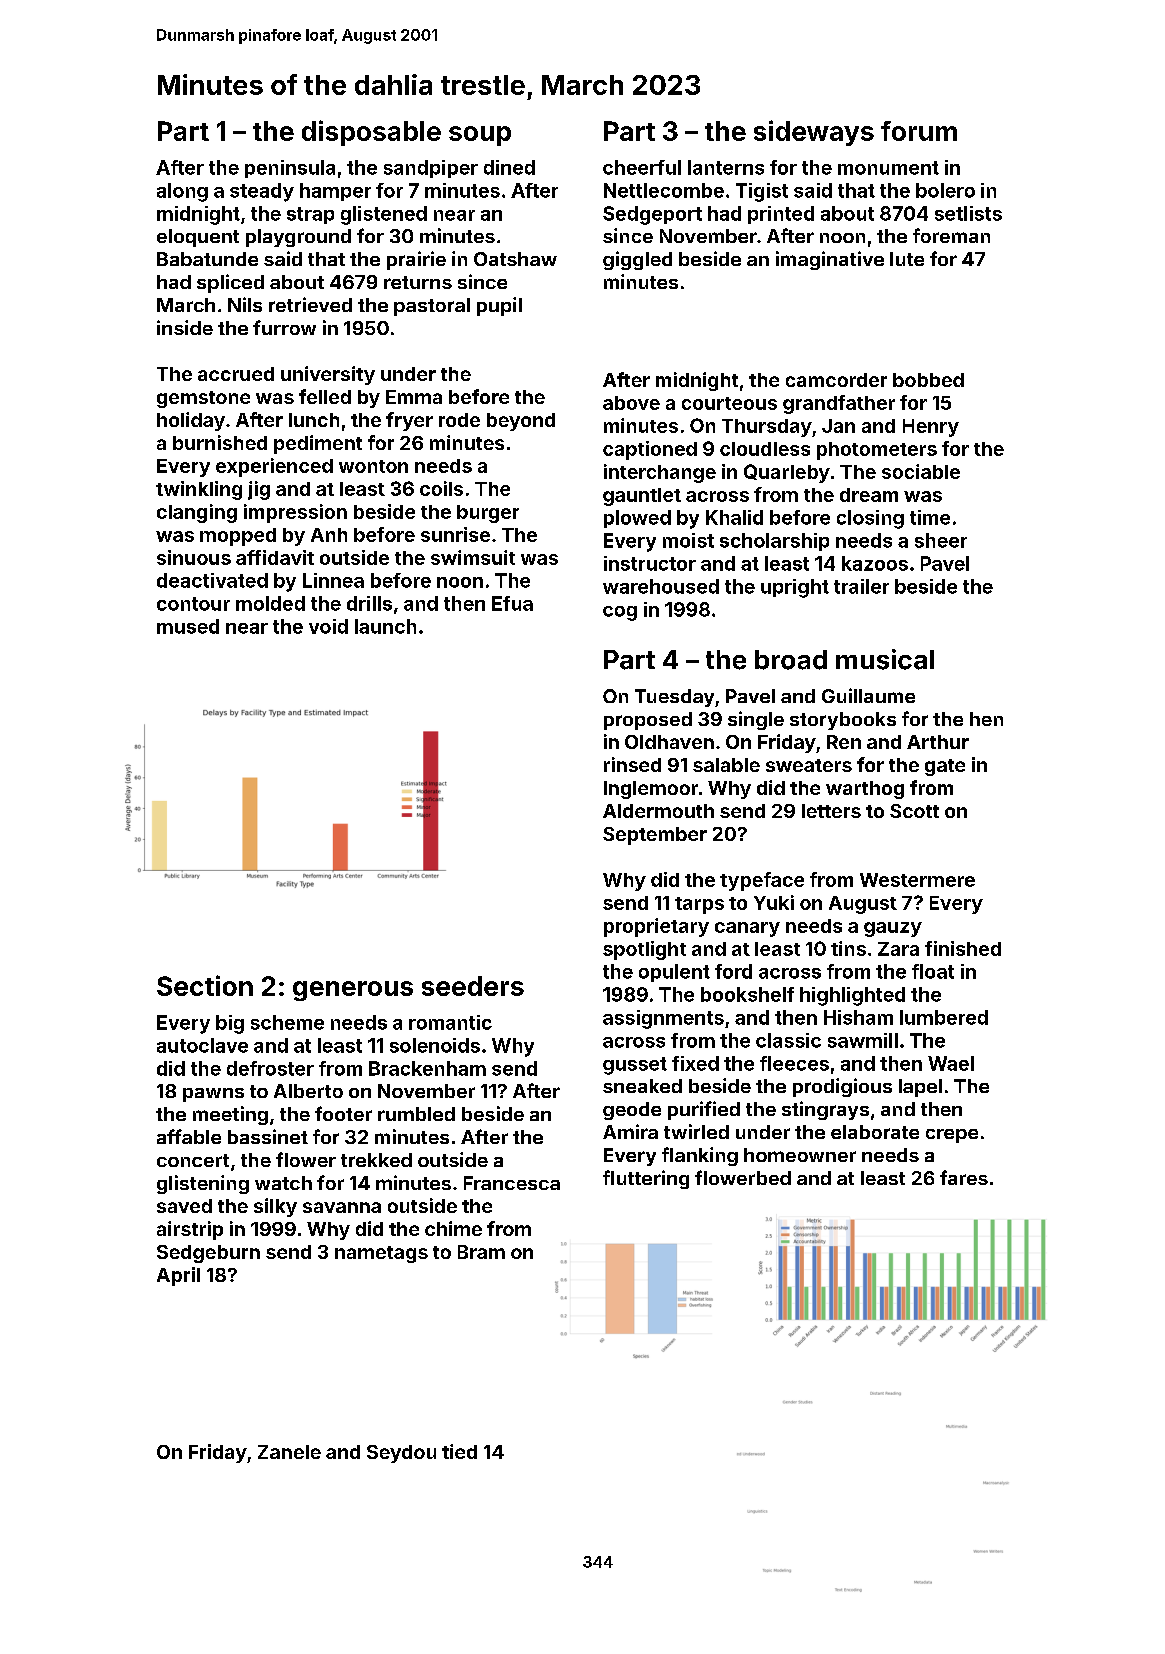  Describe the element at coordinates (839, 404) in the screenshot. I see `grandfather` at that location.
